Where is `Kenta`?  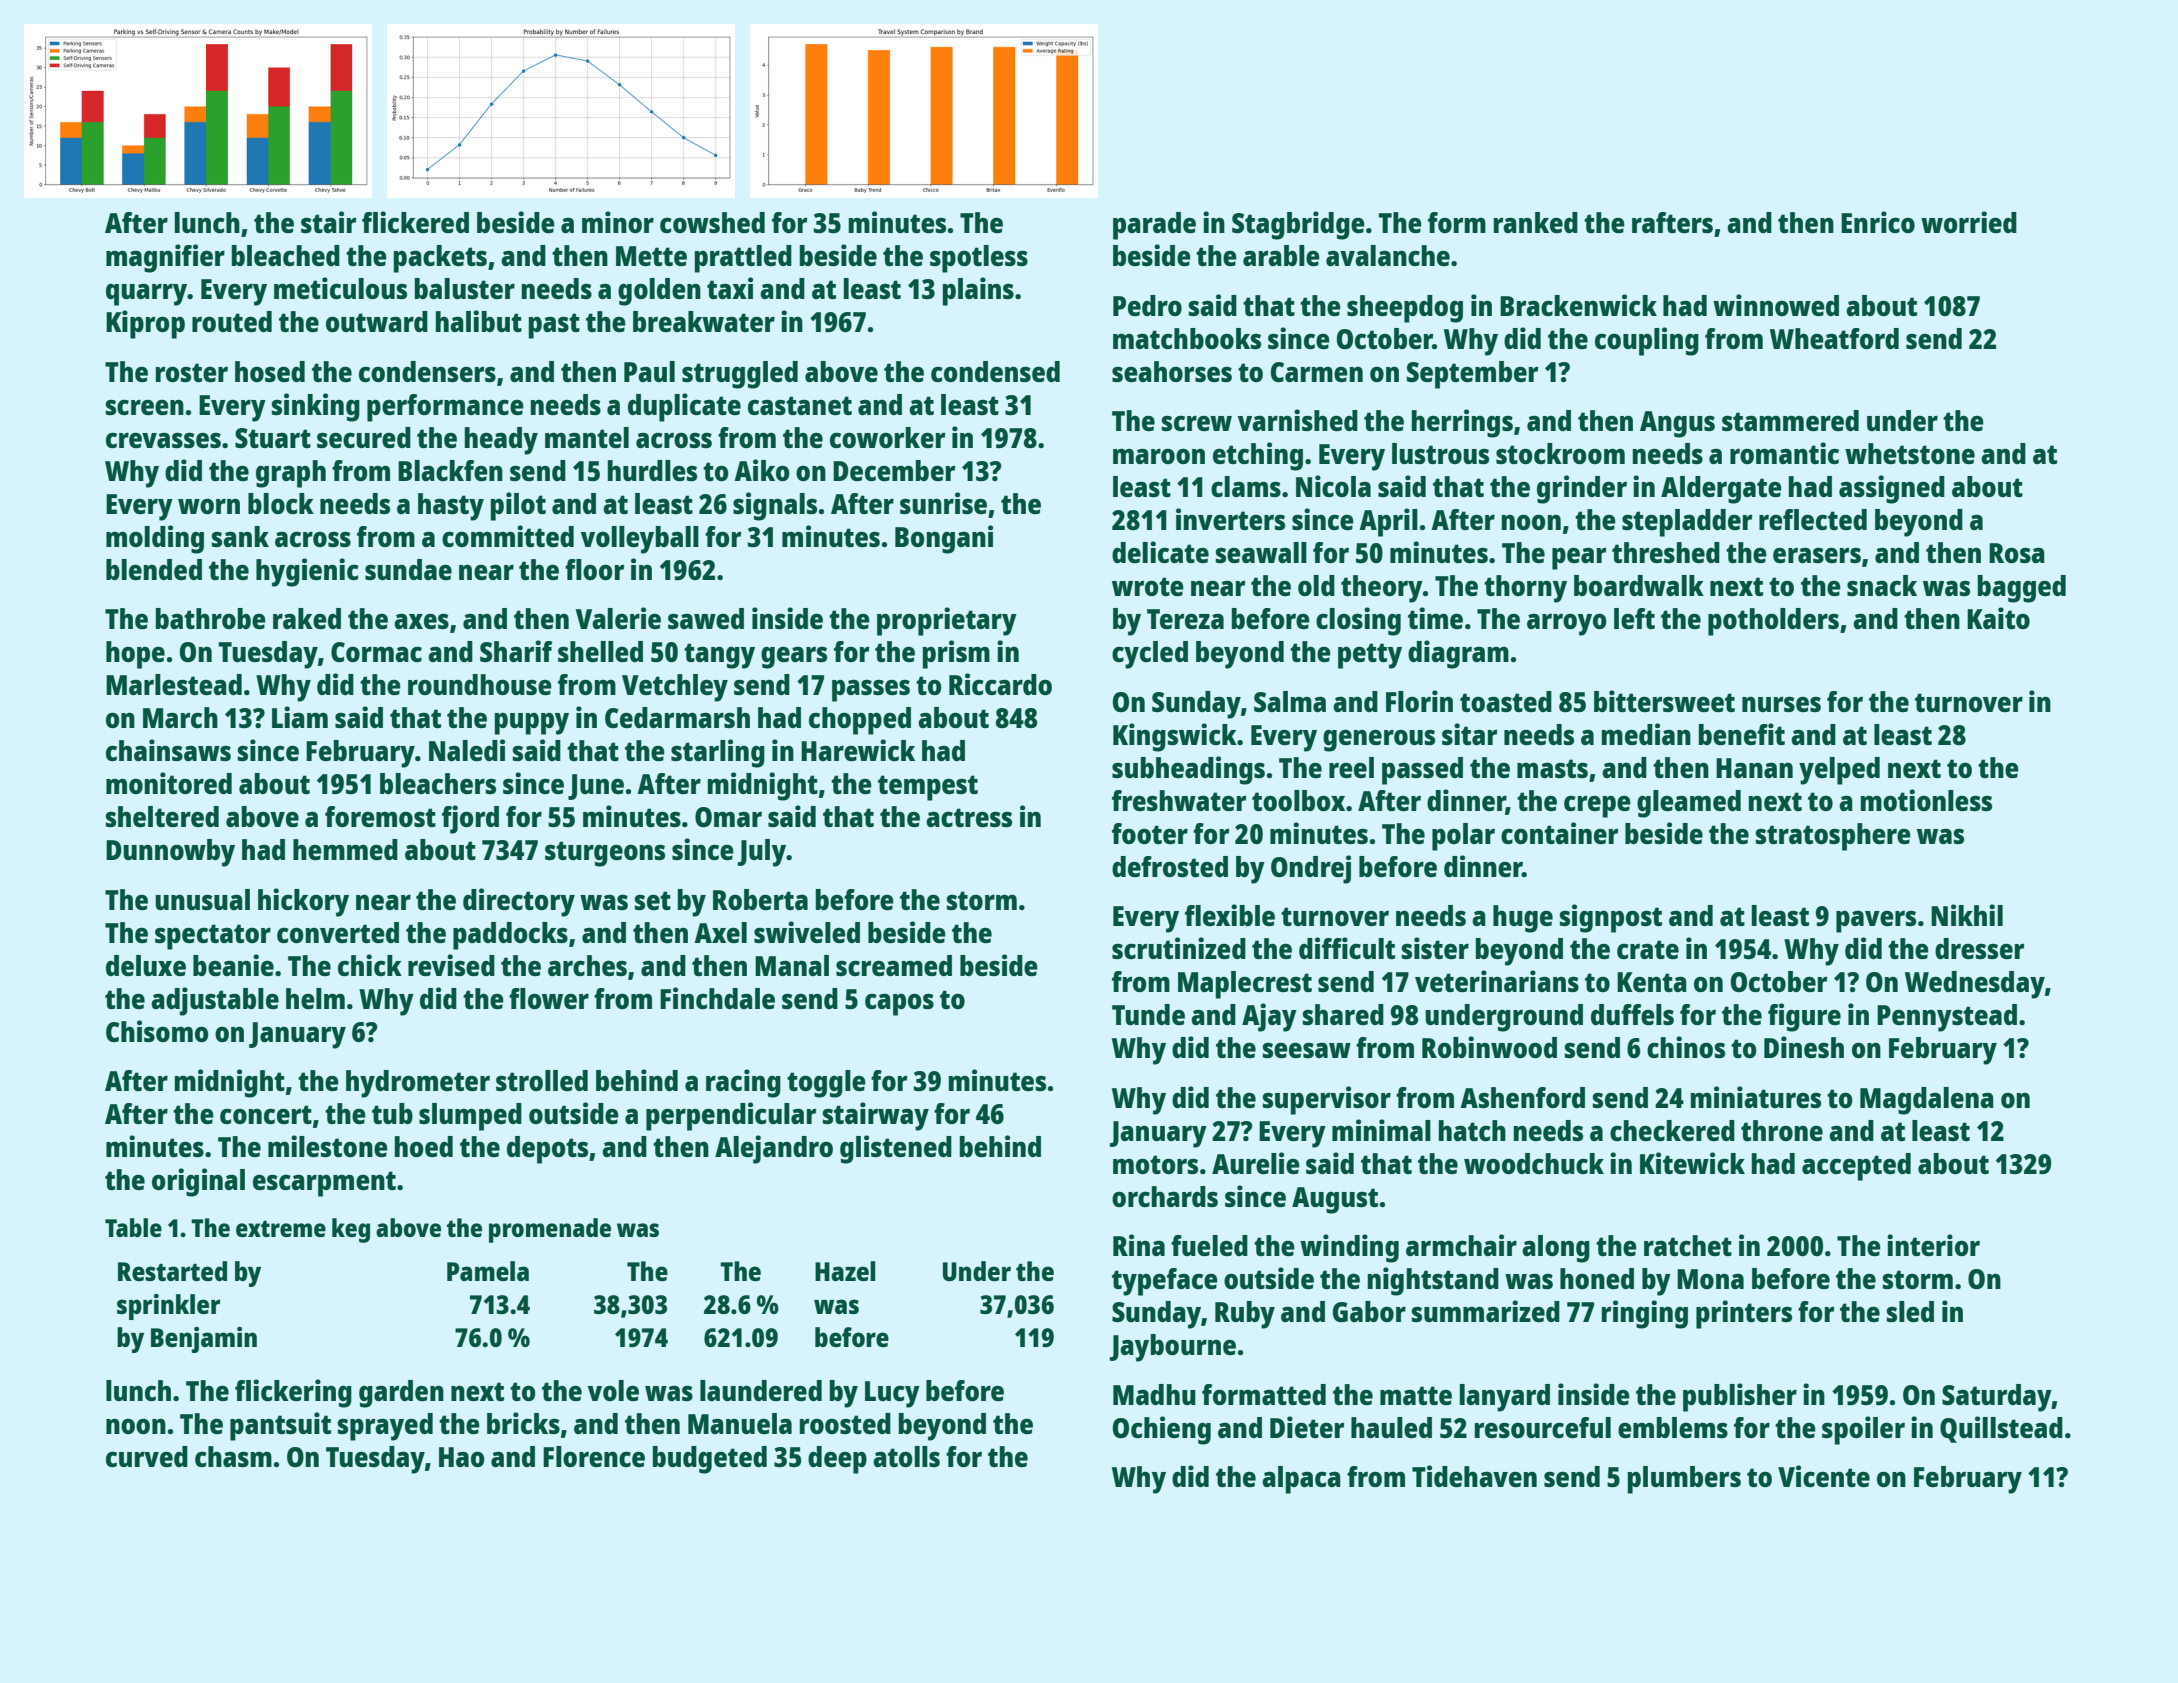 Kenta is located at coordinates (1652, 982).
